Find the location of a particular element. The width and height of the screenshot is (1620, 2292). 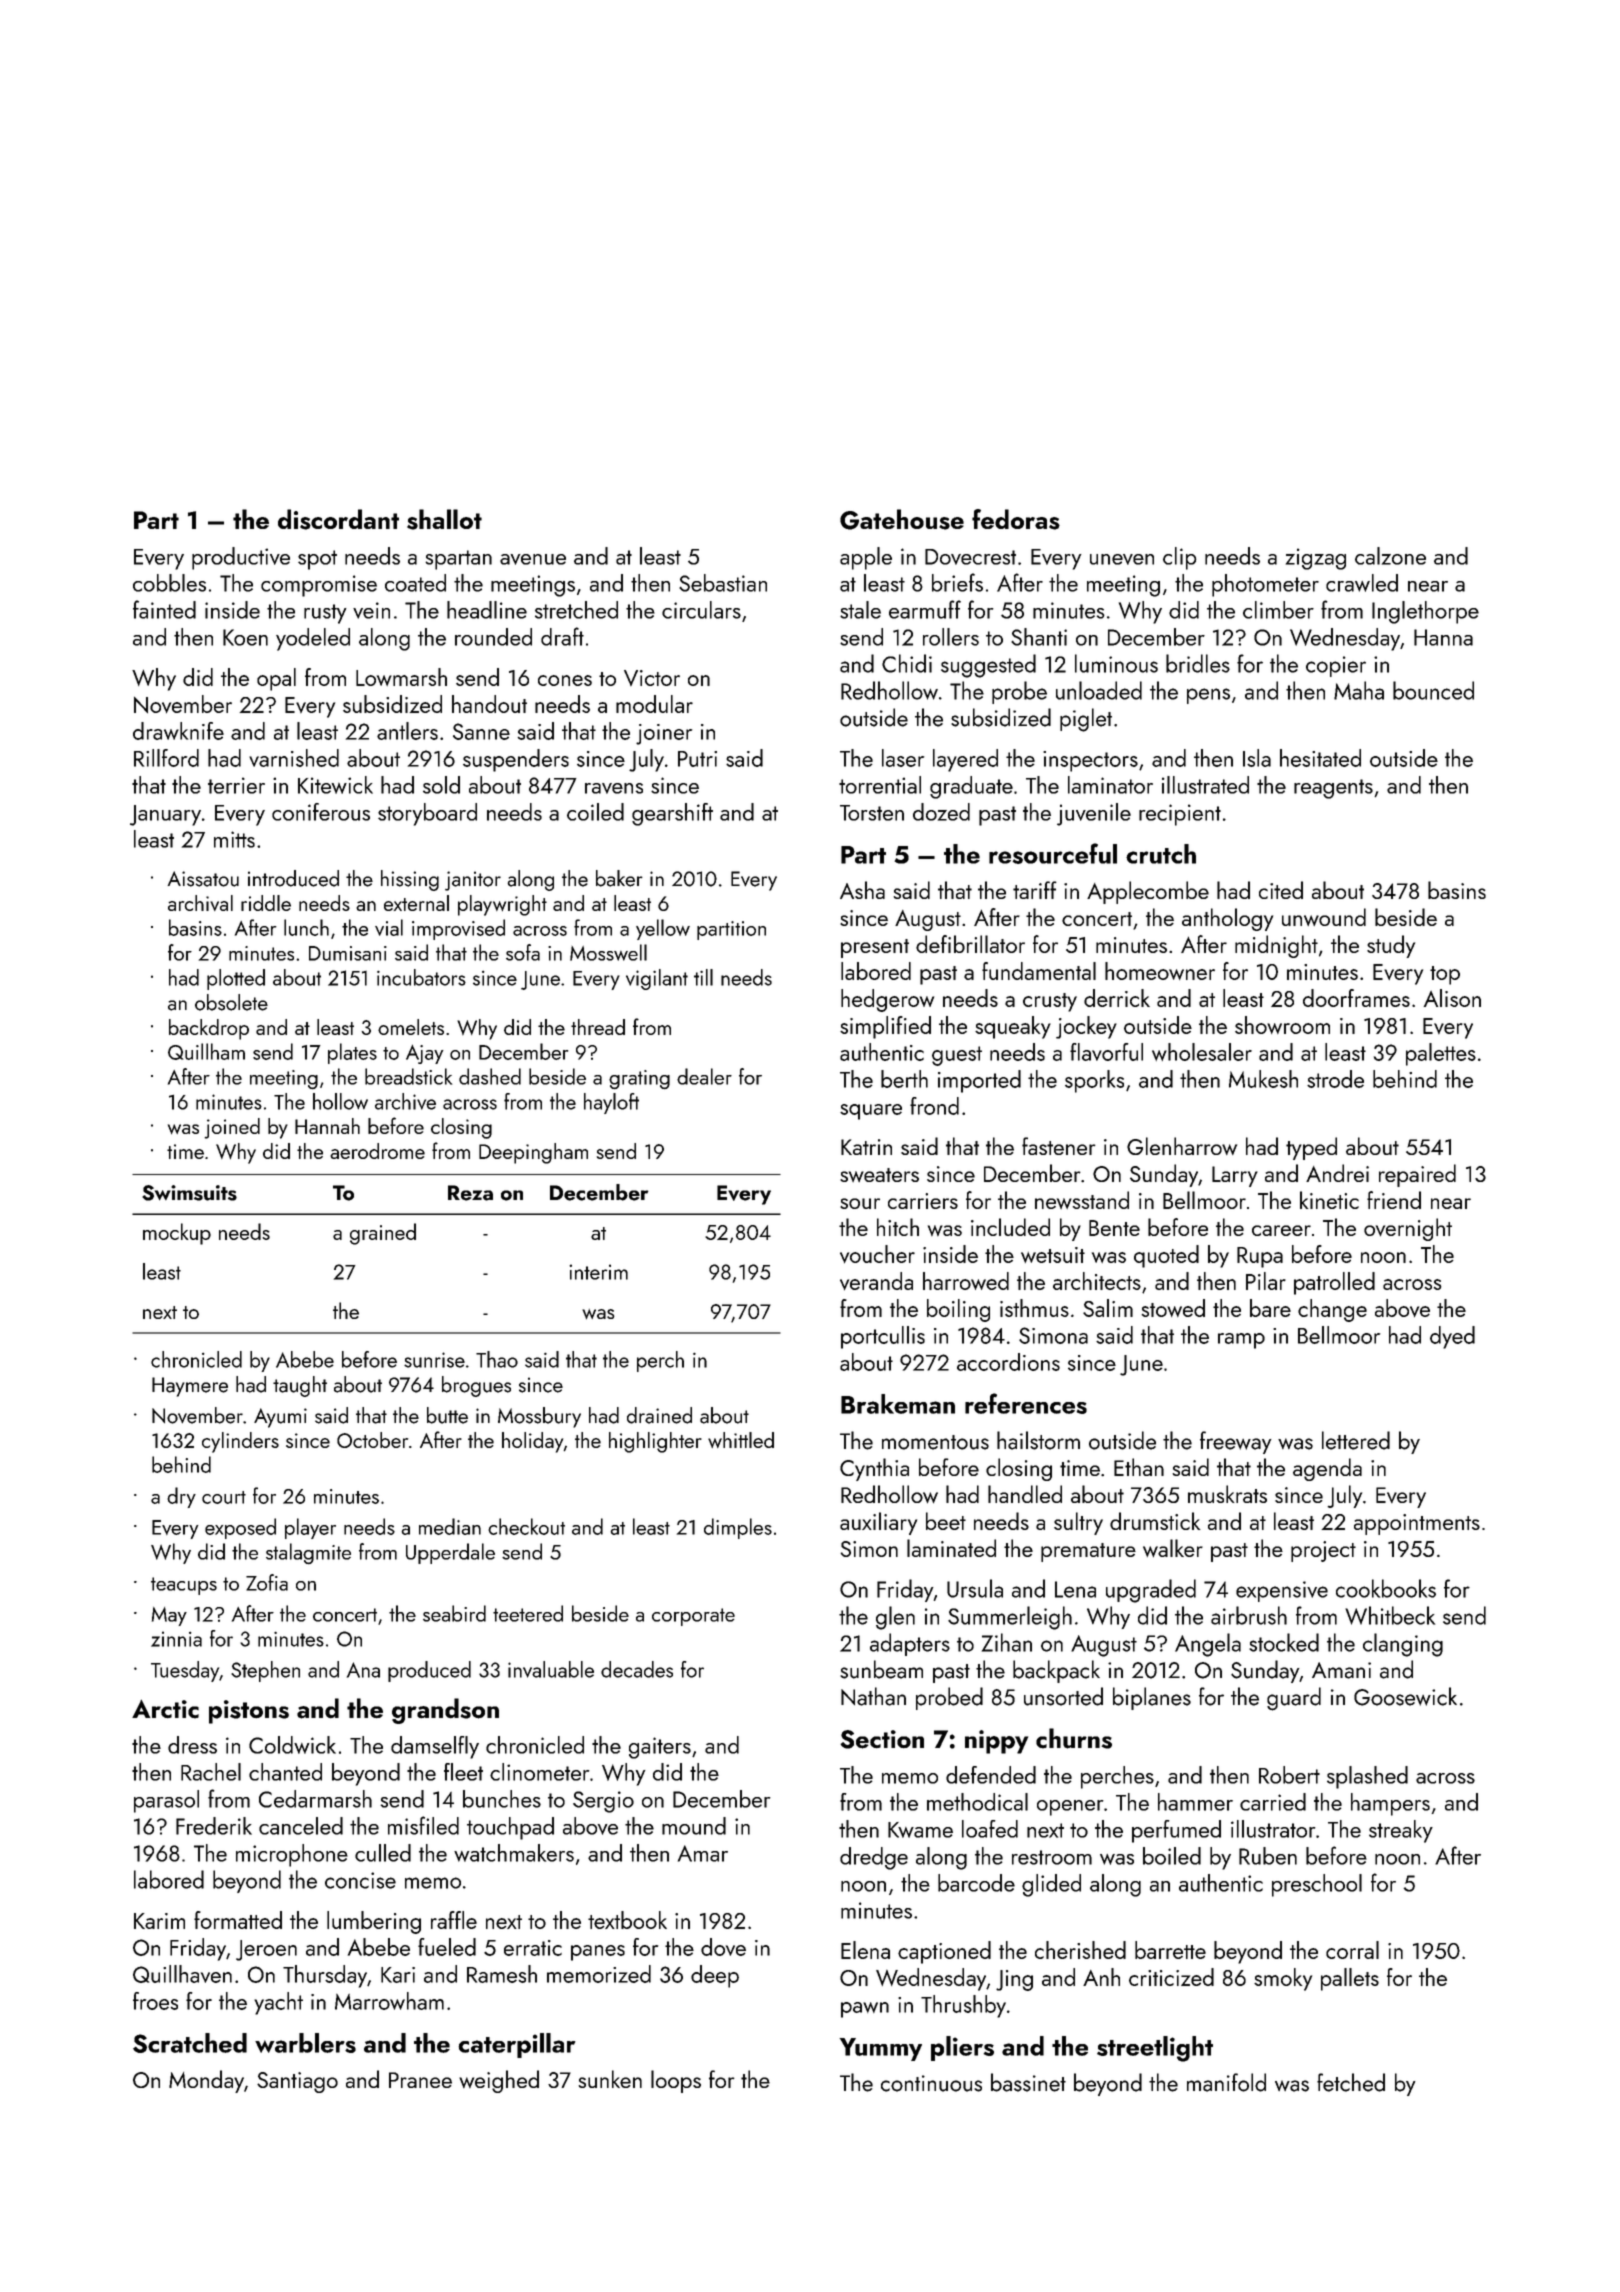

shallot is located at coordinates (444, 519).
